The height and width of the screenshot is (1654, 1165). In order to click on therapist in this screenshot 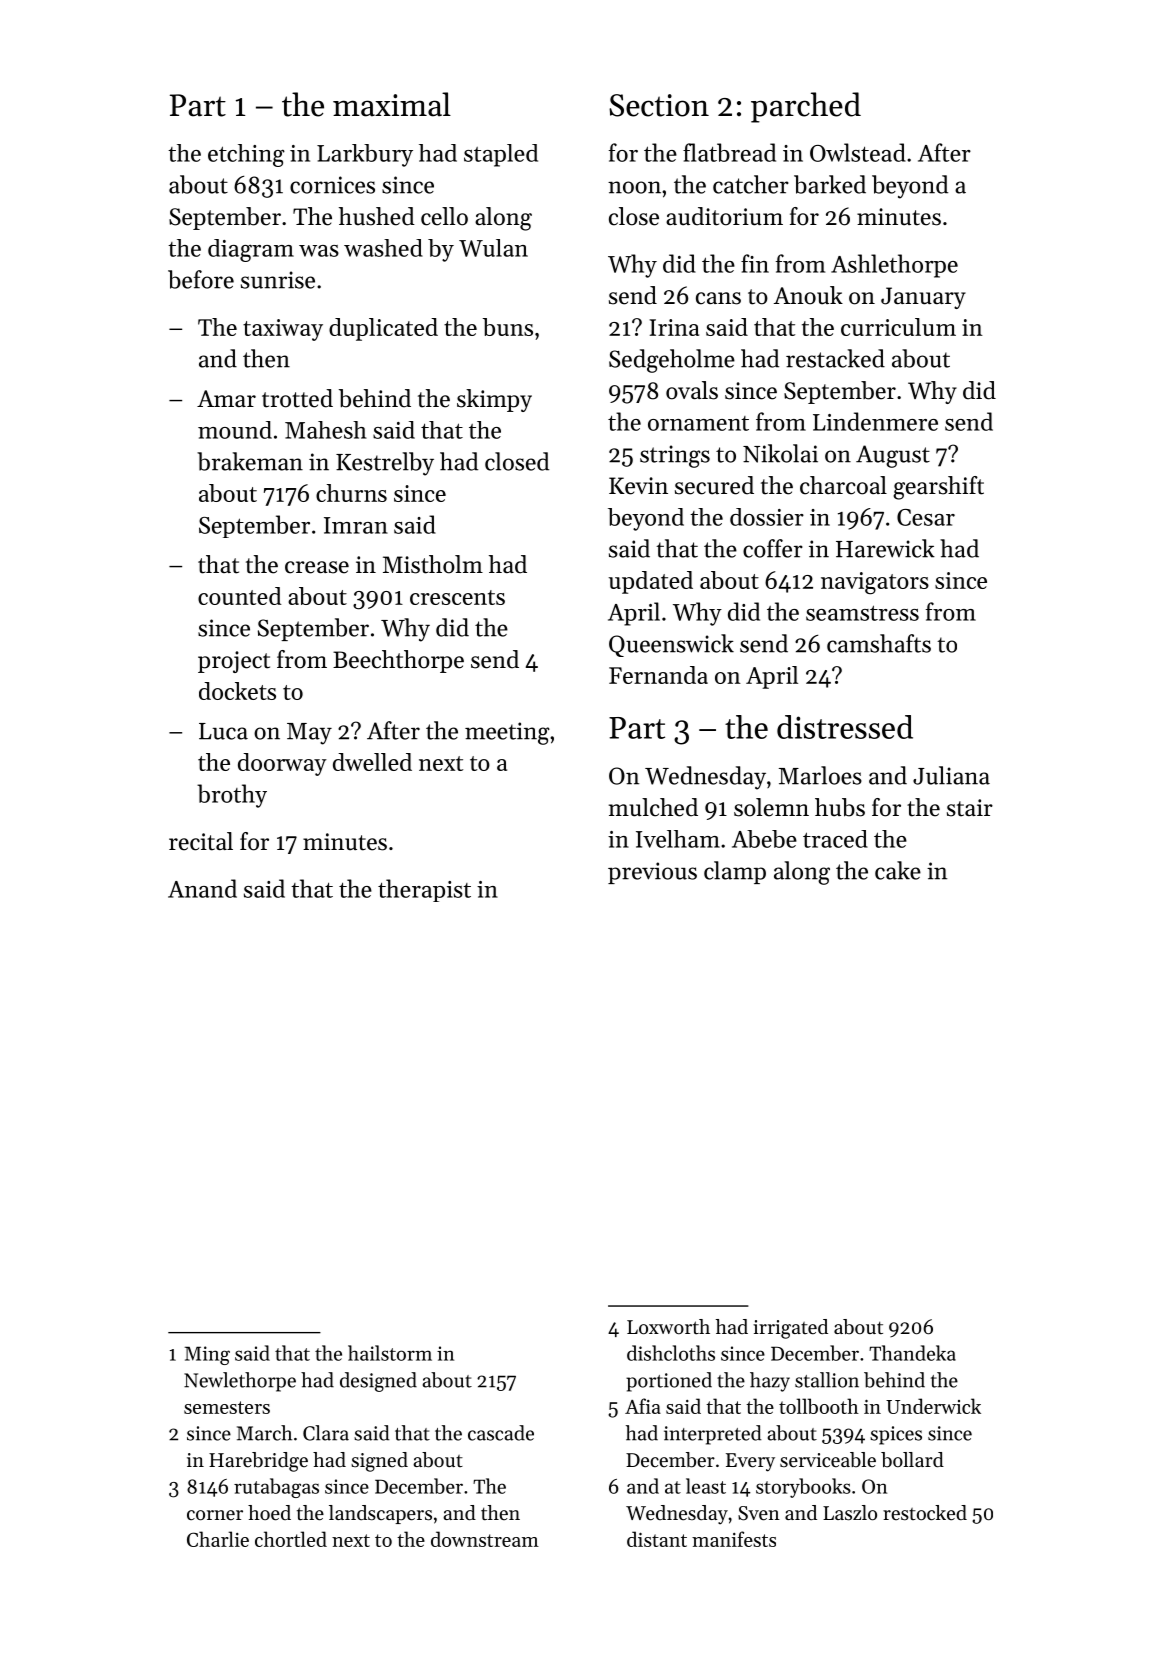, I will do `click(424, 890)`.
